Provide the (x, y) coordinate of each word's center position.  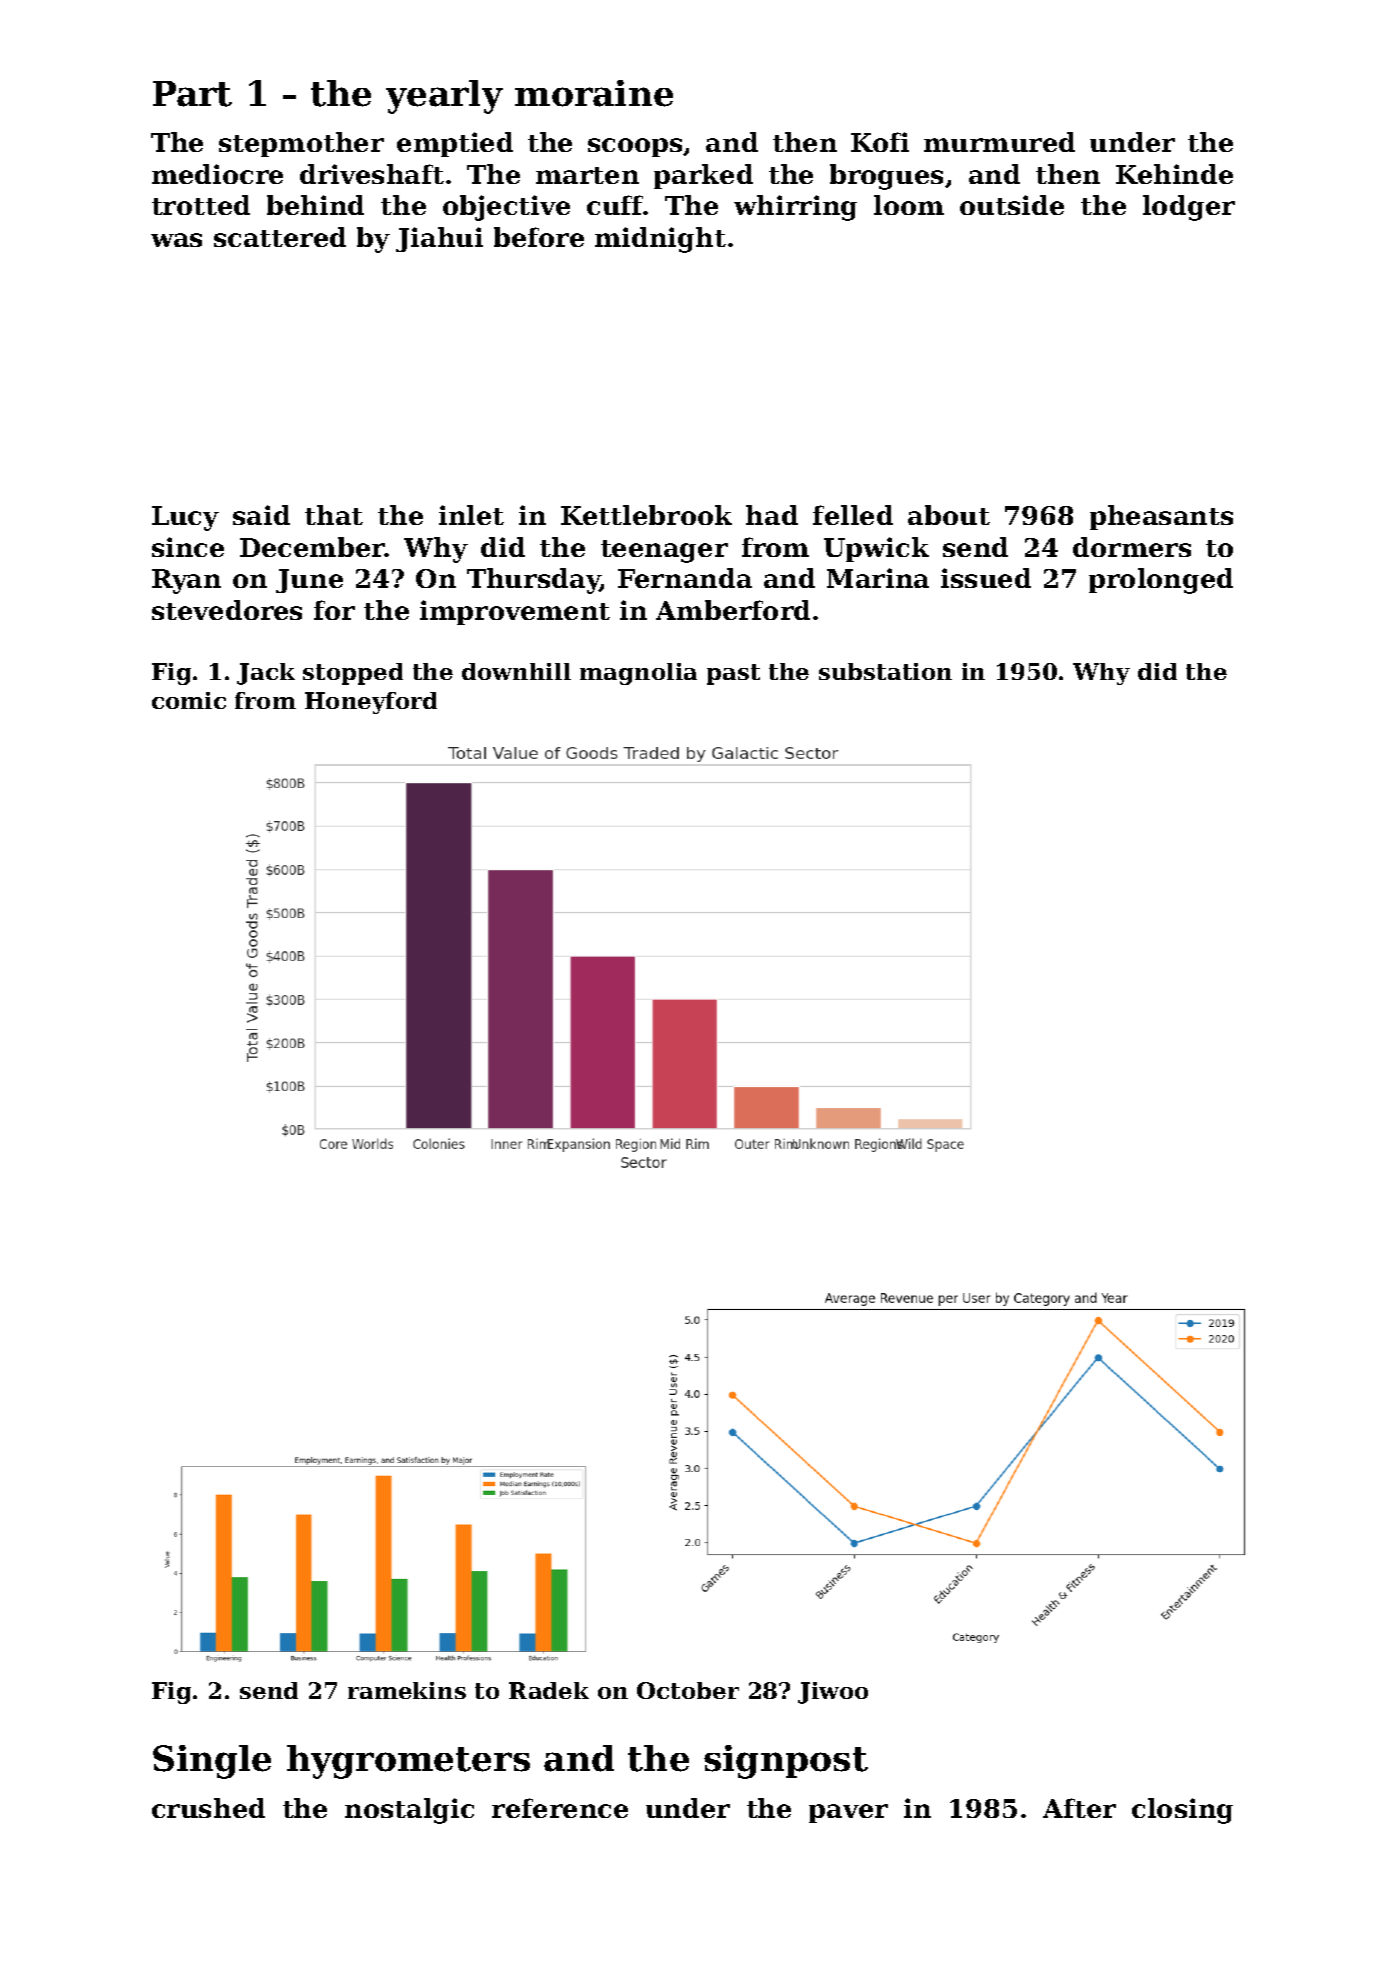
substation (885, 671)
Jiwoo (833, 1693)
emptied (455, 144)
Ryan (186, 581)
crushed (208, 1808)
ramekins (407, 1690)
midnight (660, 240)
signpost (786, 1762)
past (733, 674)
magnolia (638, 674)
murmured (999, 142)
